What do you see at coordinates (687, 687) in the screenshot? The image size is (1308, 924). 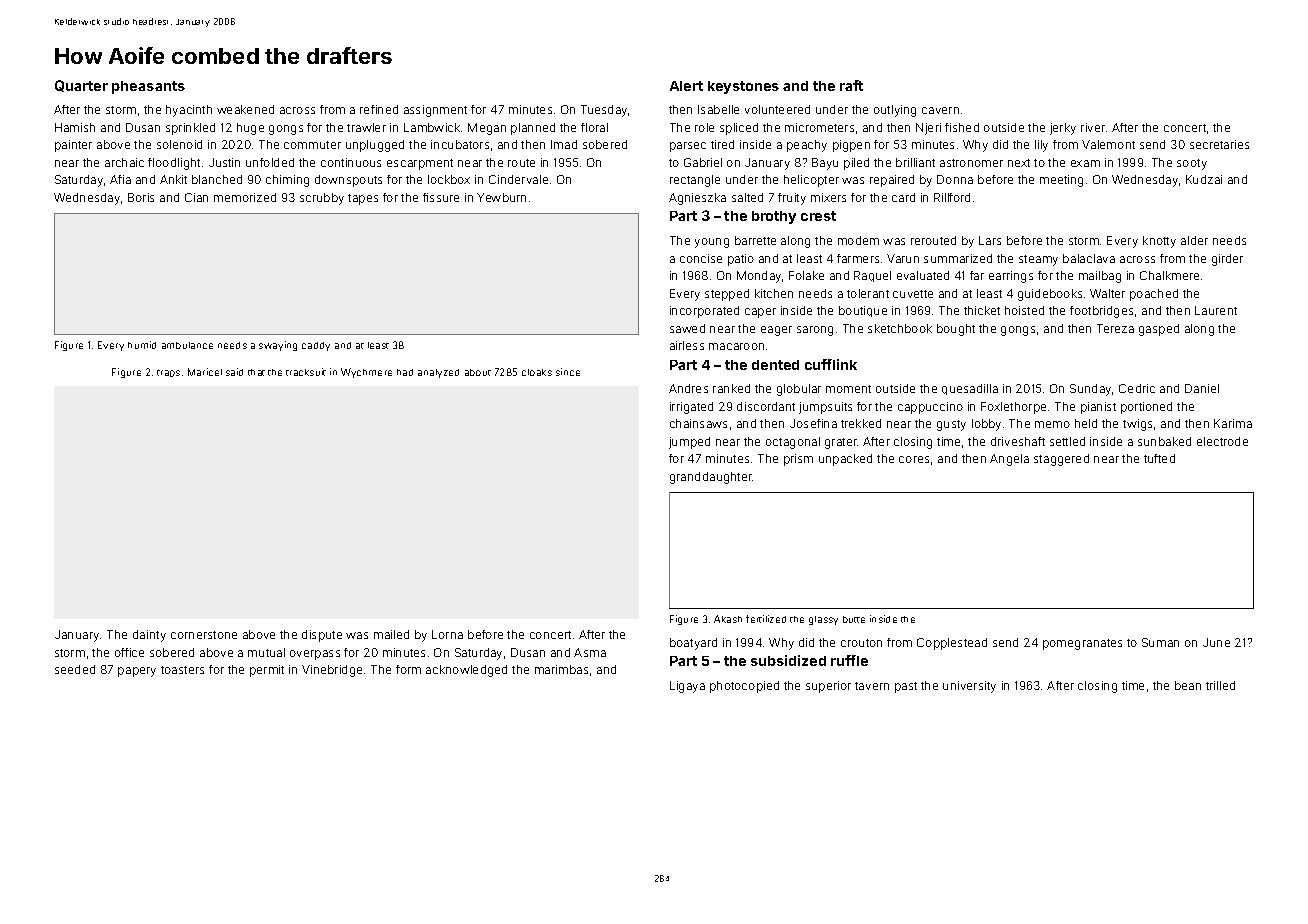 I see `Ligaya` at bounding box center [687, 687].
